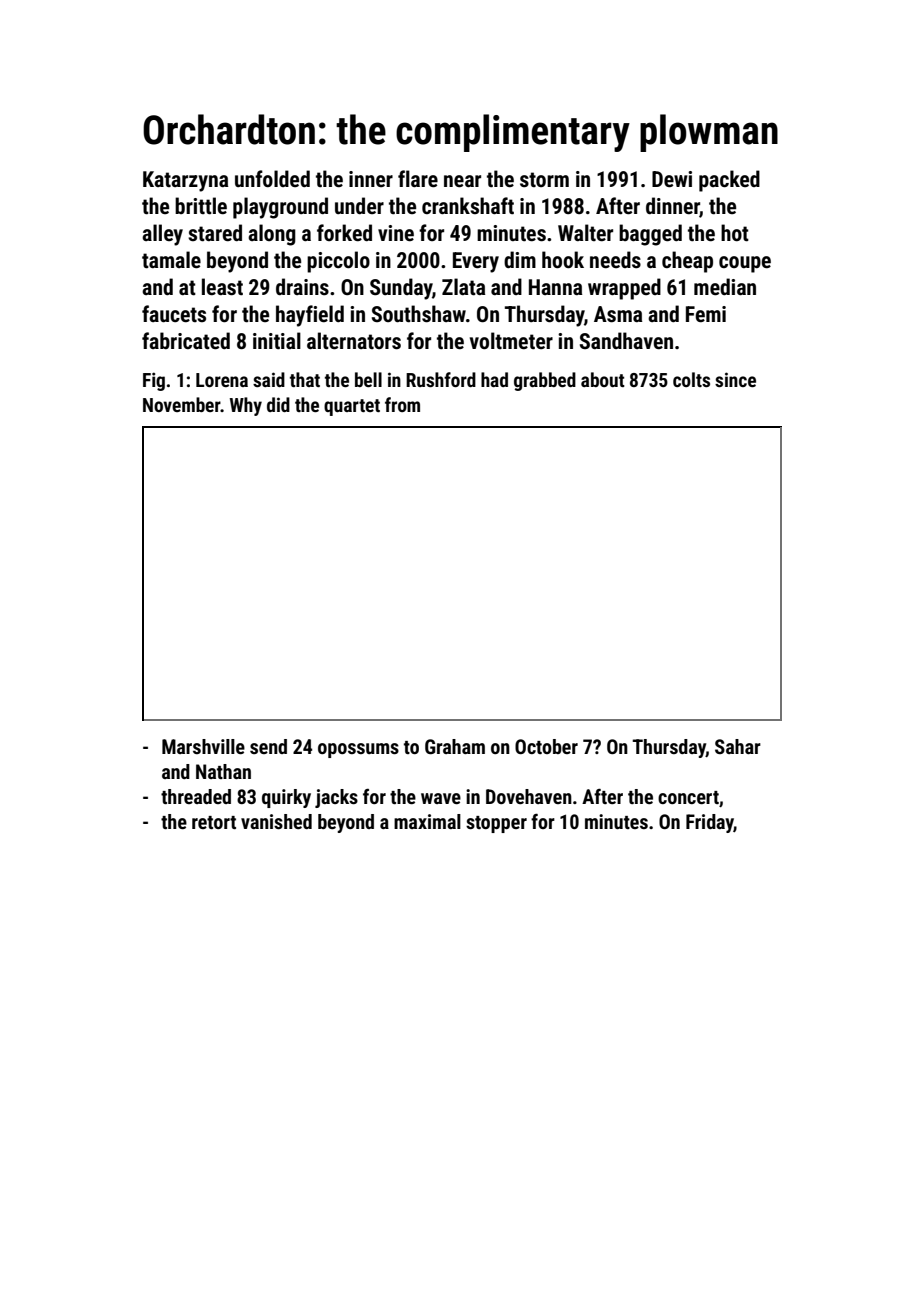  What do you see at coordinates (441, 798) in the screenshot?
I see `wave` at bounding box center [441, 798].
